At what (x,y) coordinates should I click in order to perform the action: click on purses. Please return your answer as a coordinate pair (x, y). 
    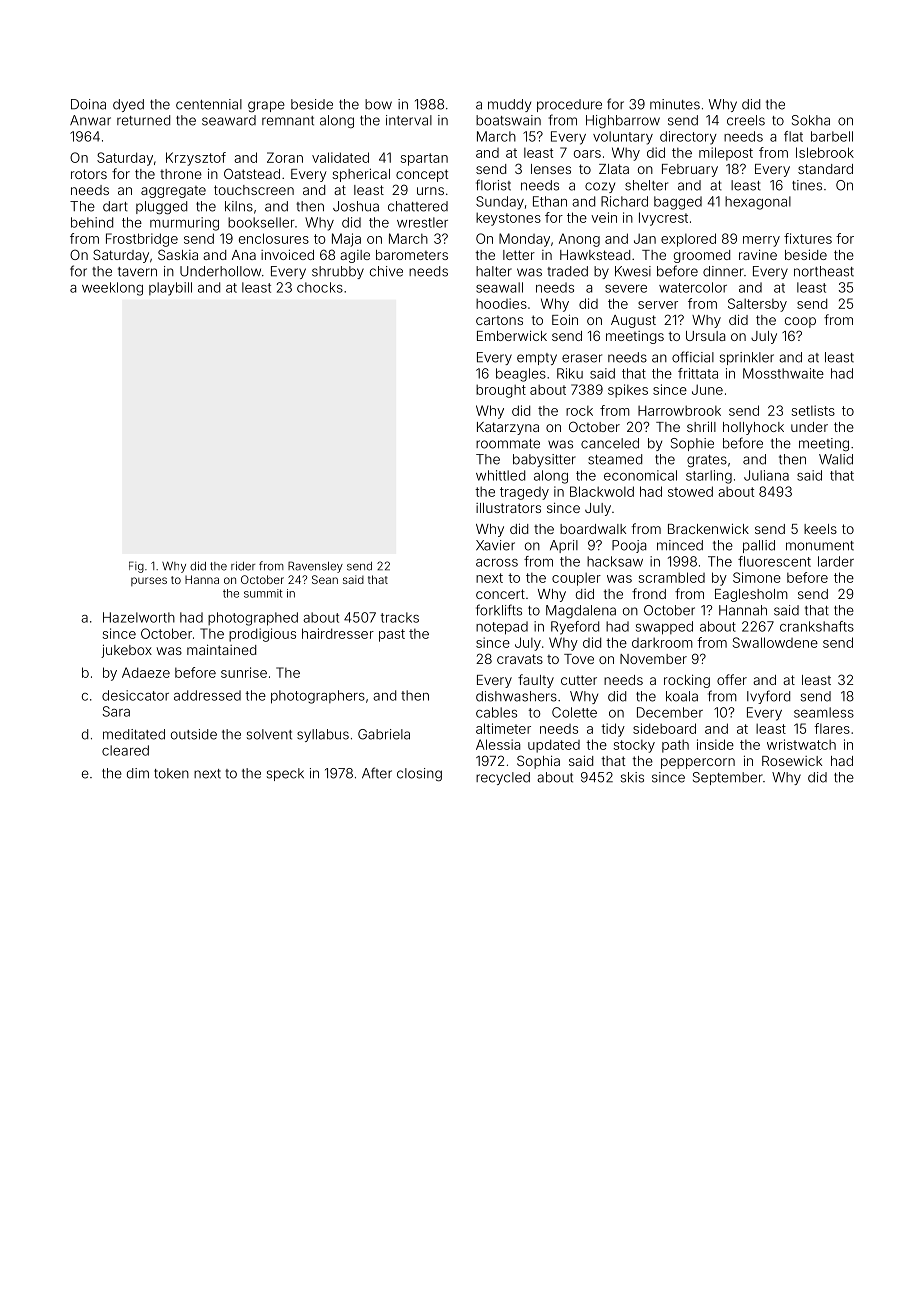
    Looking at the image, I should click on (149, 581).
